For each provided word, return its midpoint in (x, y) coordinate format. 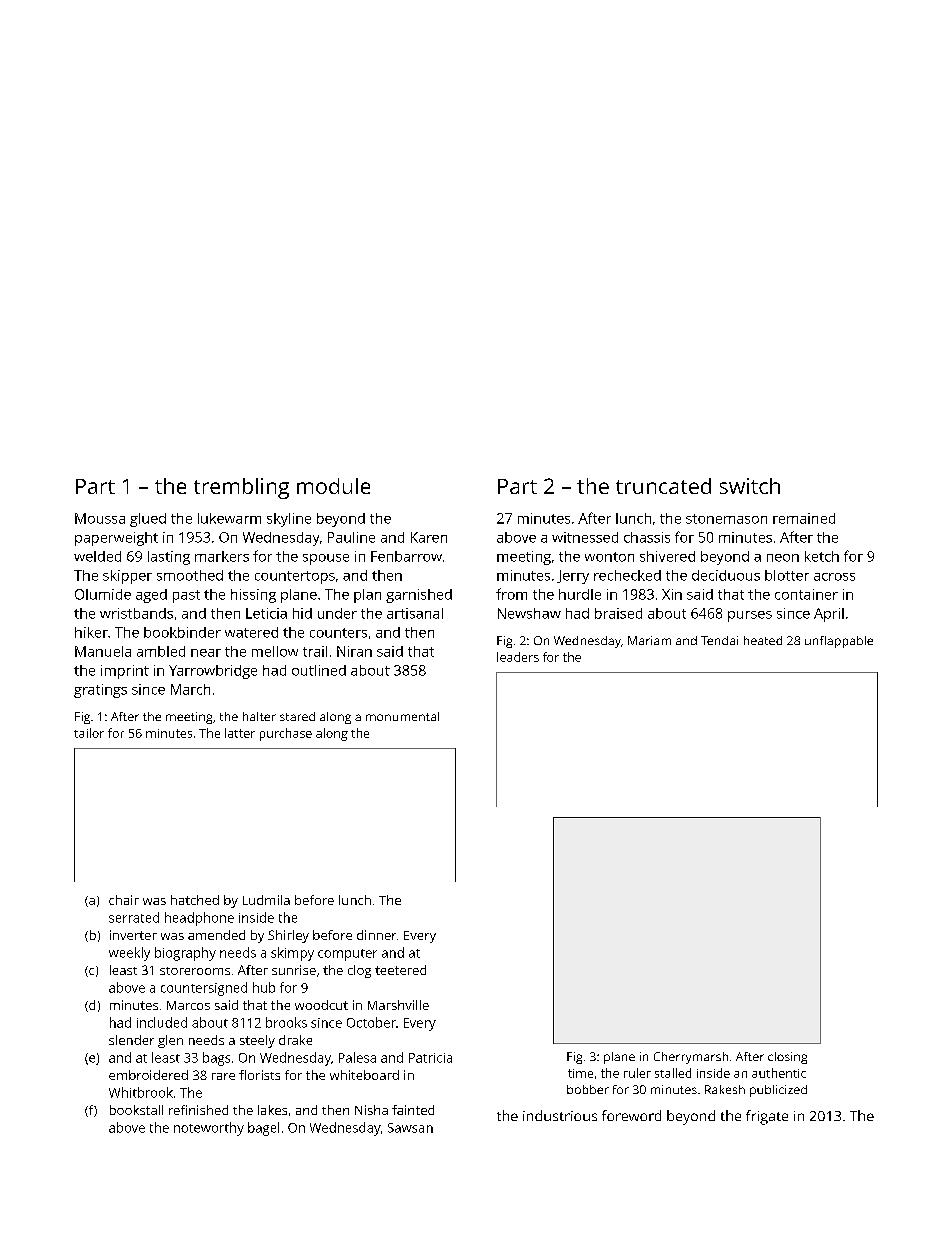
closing (787, 1058)
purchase (286, 734)
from (511, 594)
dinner (376, 935)
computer (347, 955)
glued (148, 520)
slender (131, 1040)
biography (185, 954)
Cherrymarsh (691, 1058)
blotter (787, 575)
